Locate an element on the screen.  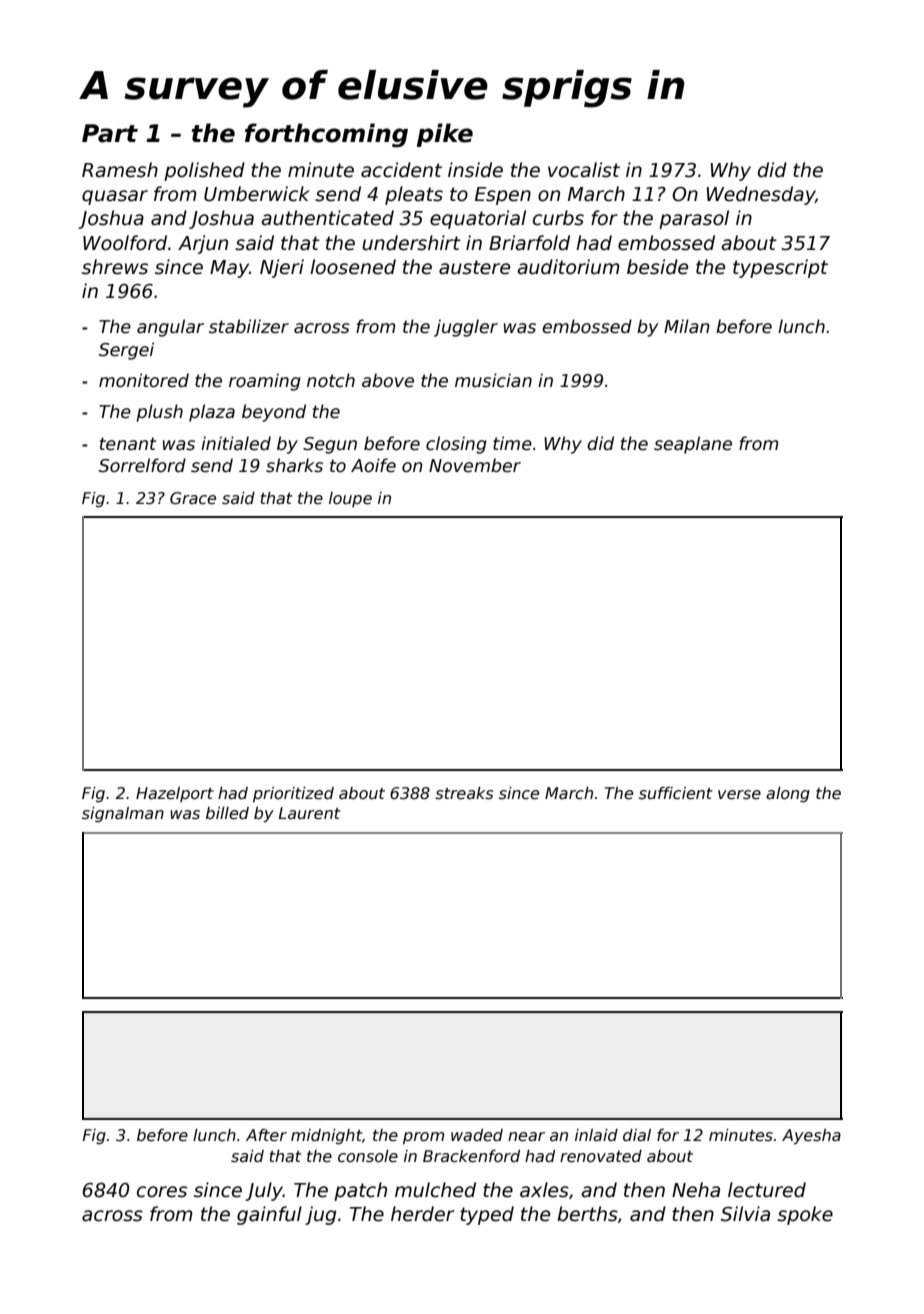
quasar is located at coordinates (115, 197).
